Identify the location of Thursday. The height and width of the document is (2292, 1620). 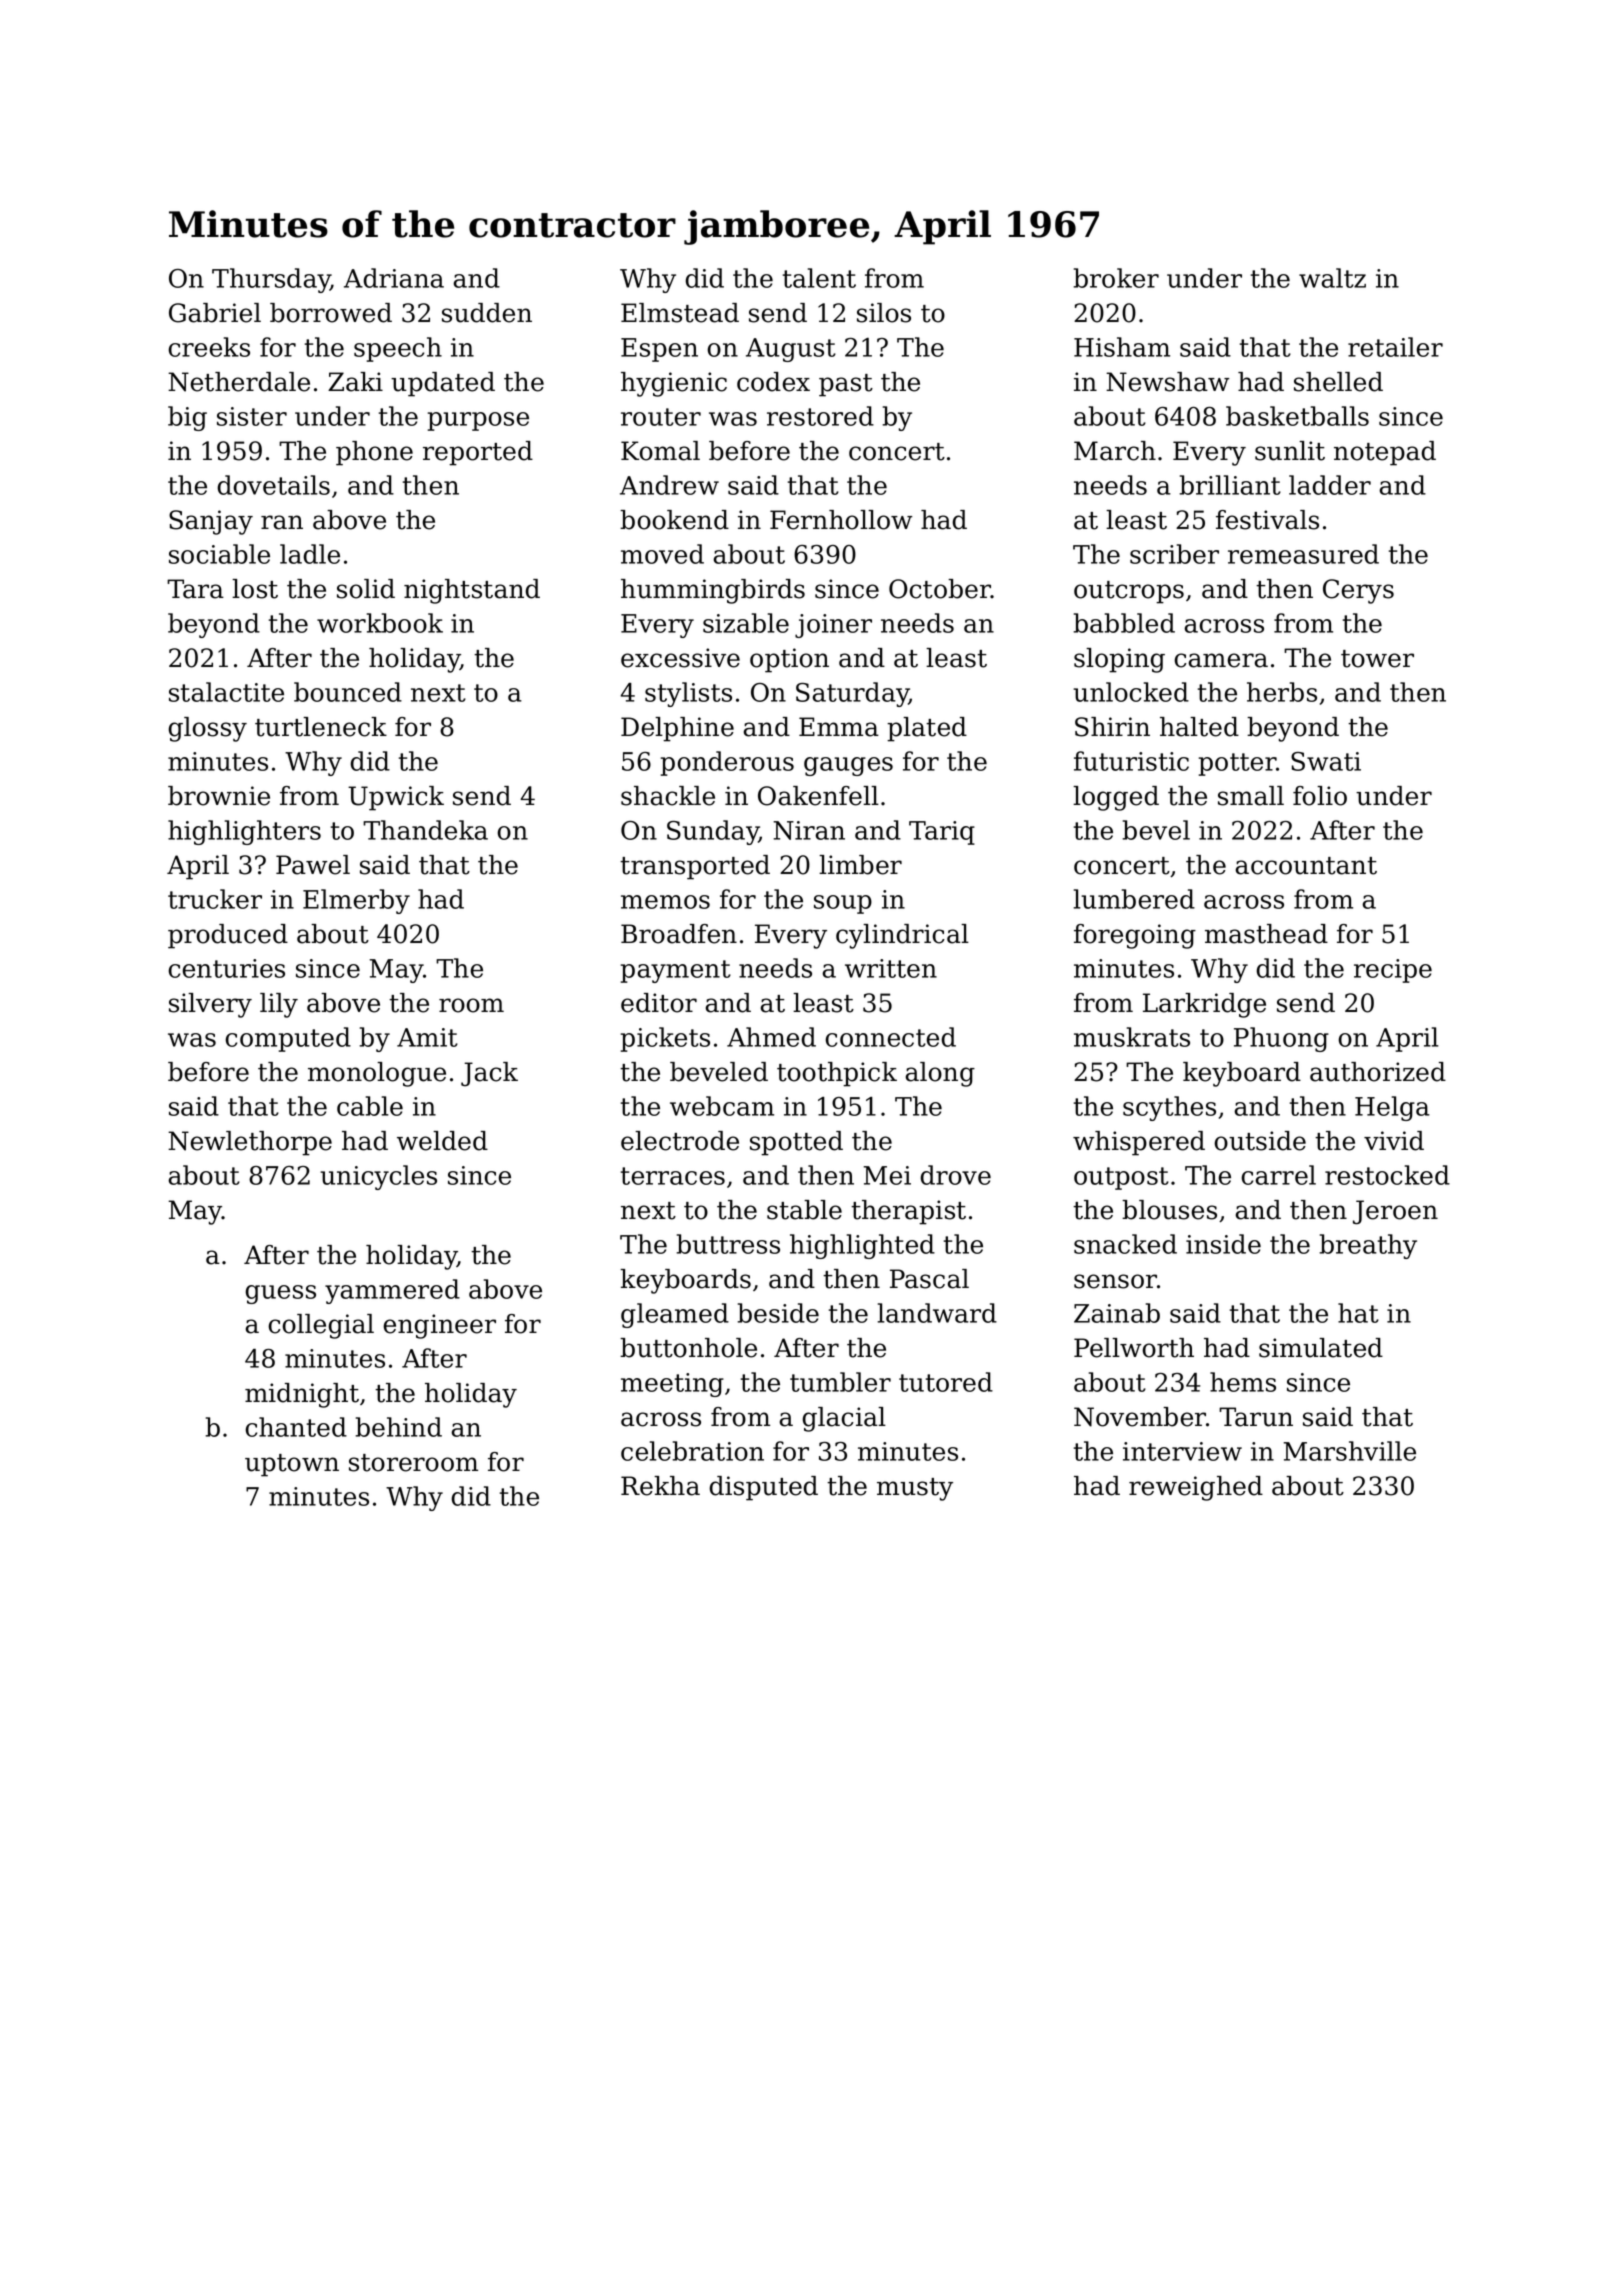
(271, 280).
